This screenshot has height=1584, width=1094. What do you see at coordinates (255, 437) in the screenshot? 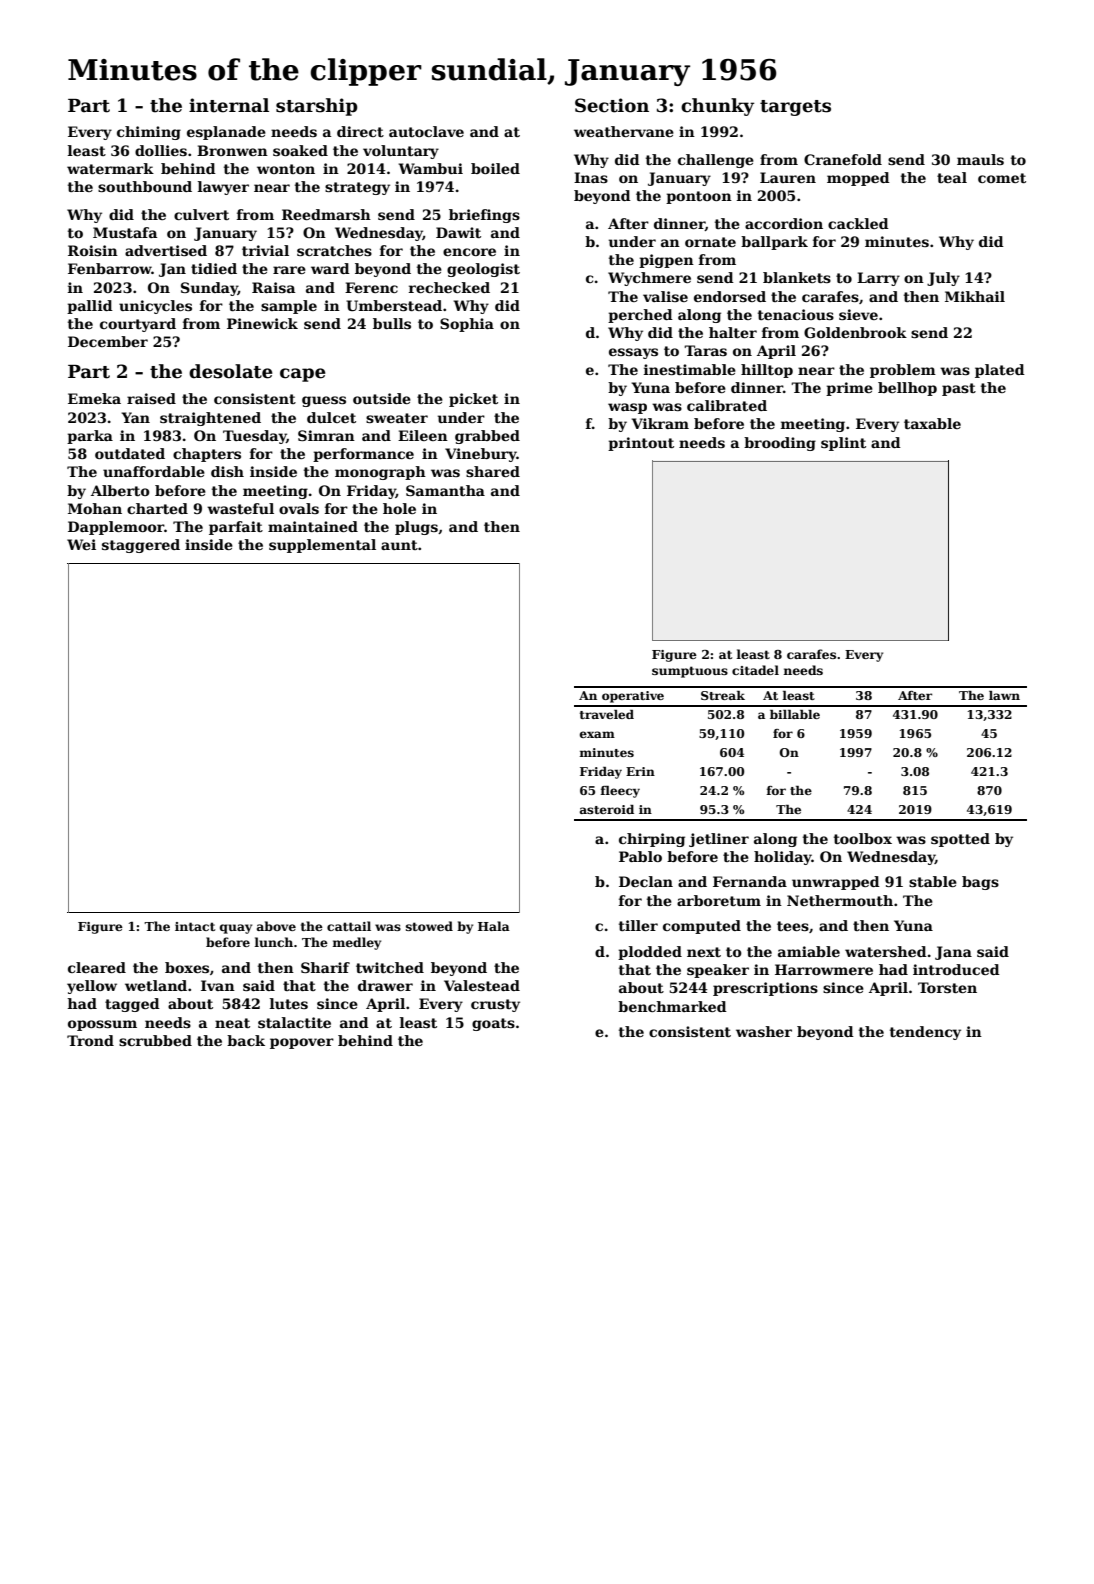
I see `Tuesday` at bounding box center [255, 437].
